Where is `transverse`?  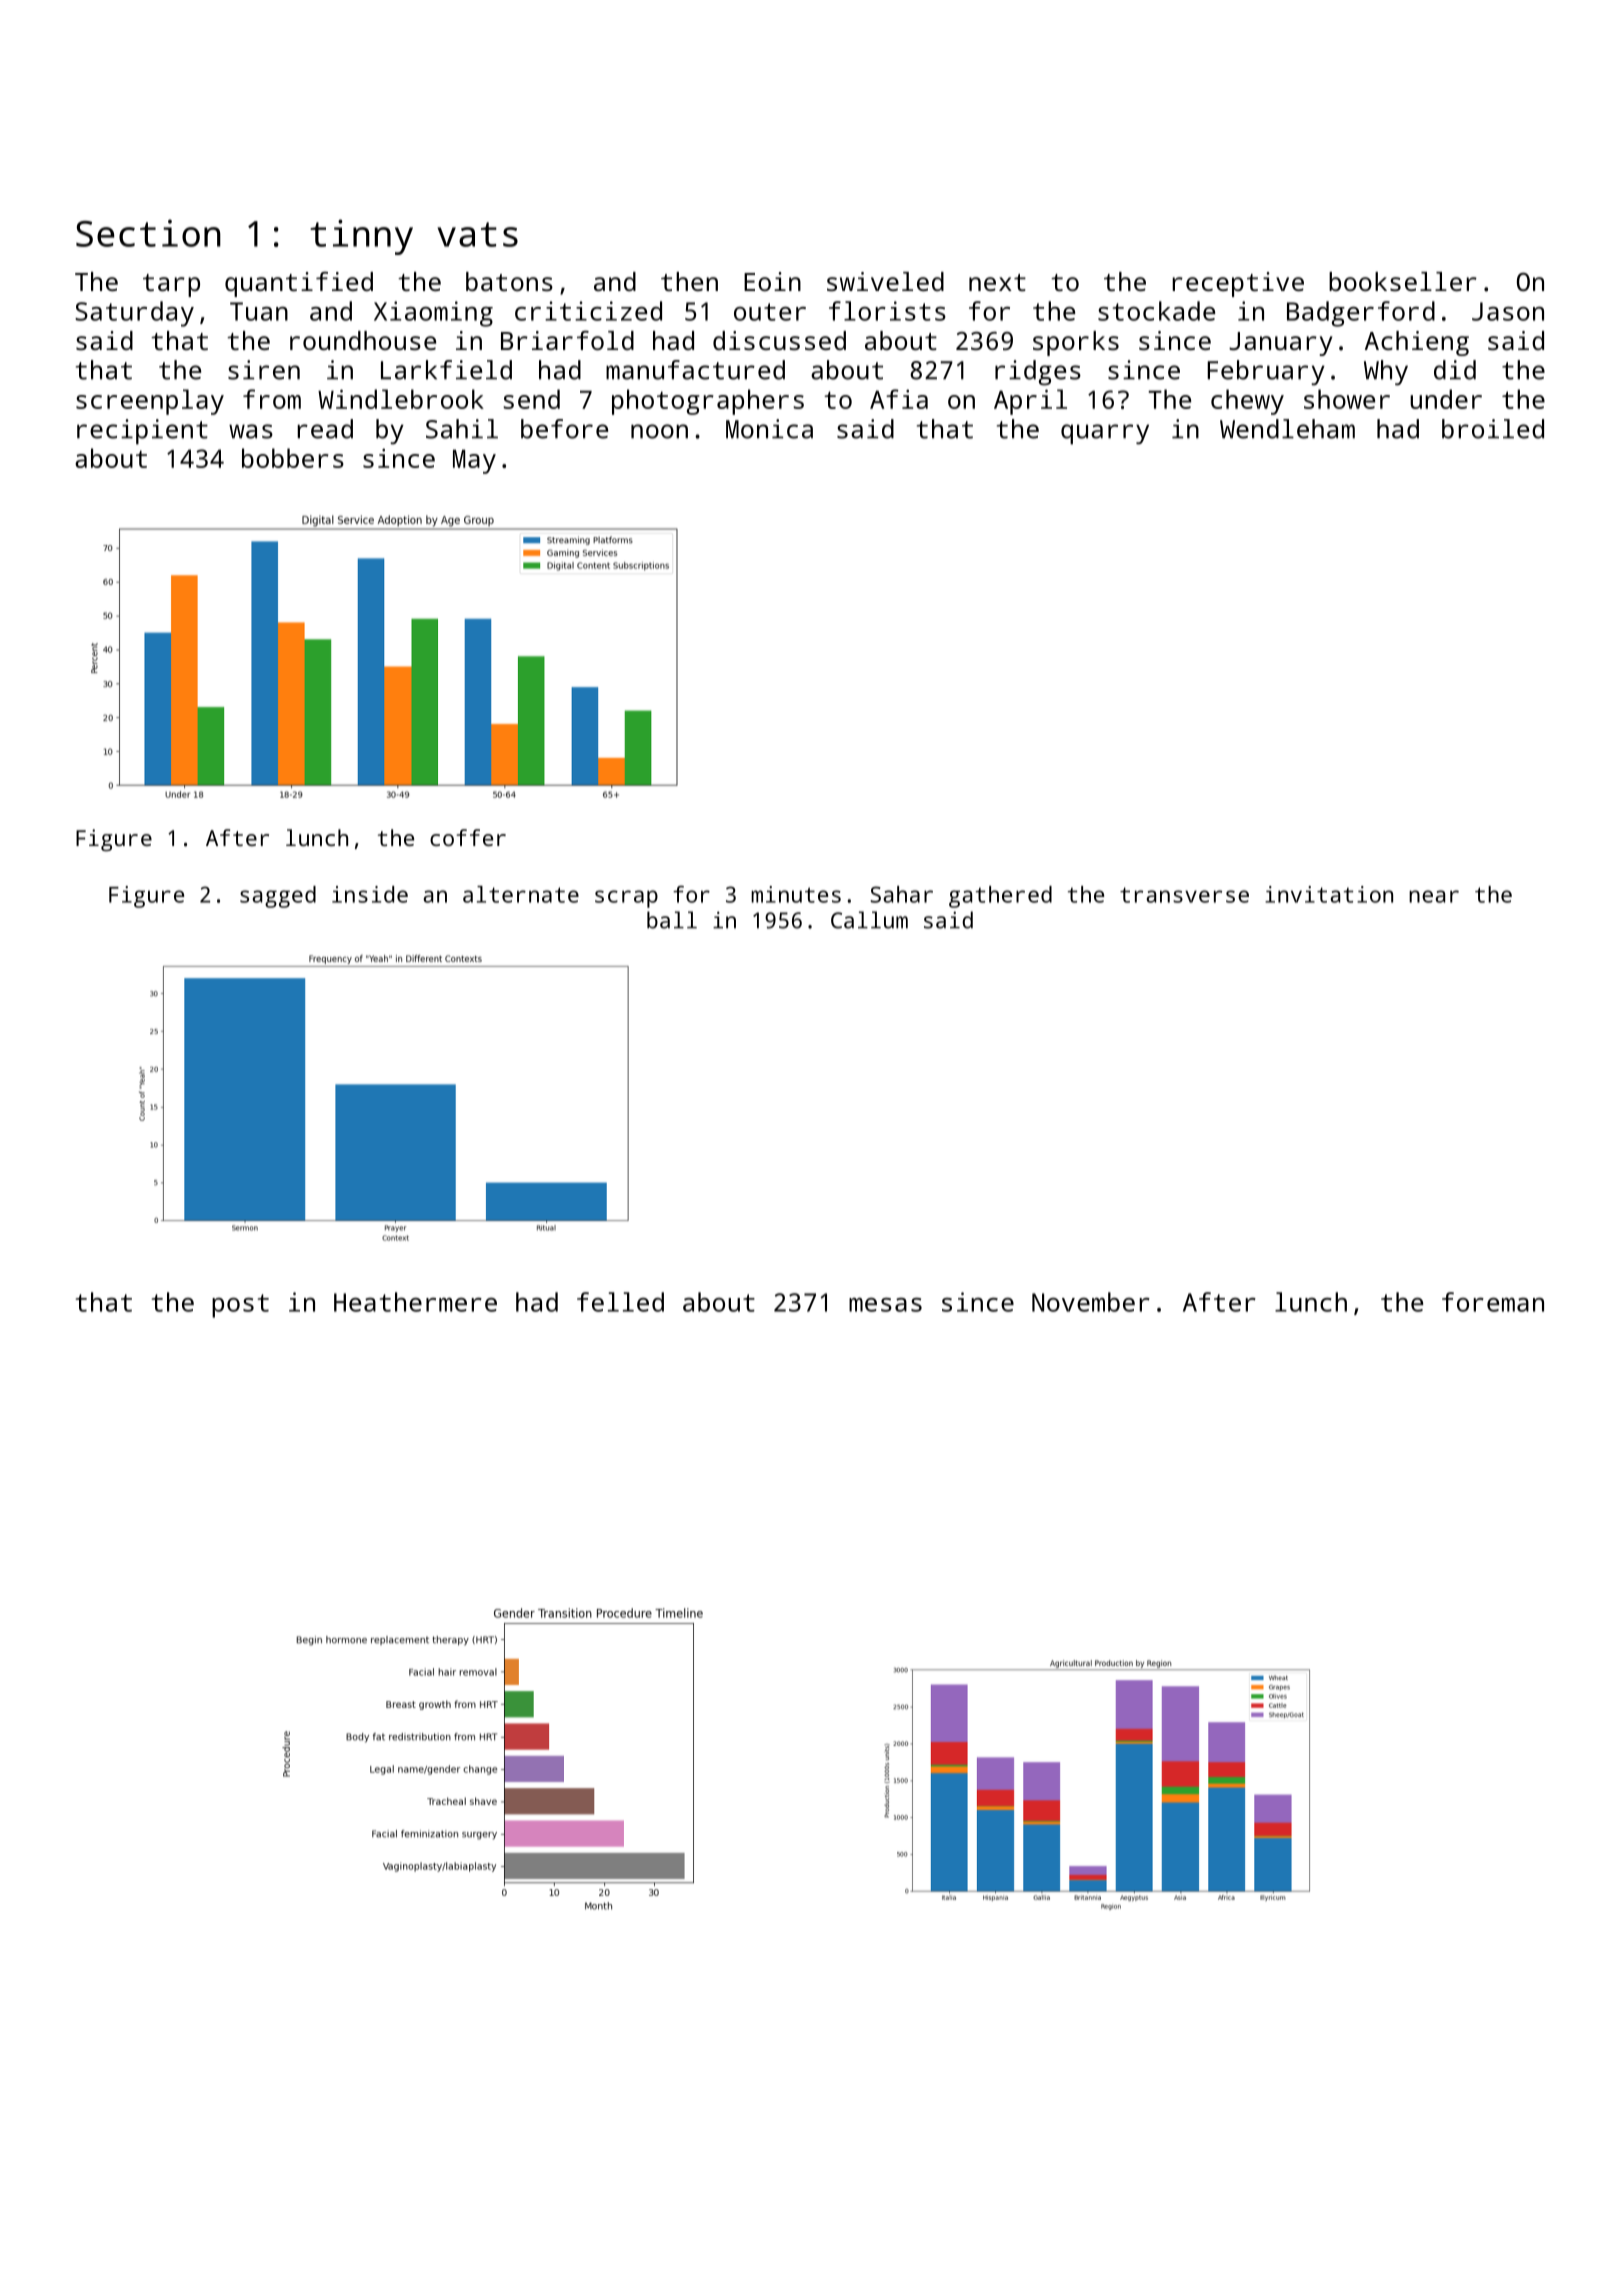 transverse is located at coordinates (1184, 895).
